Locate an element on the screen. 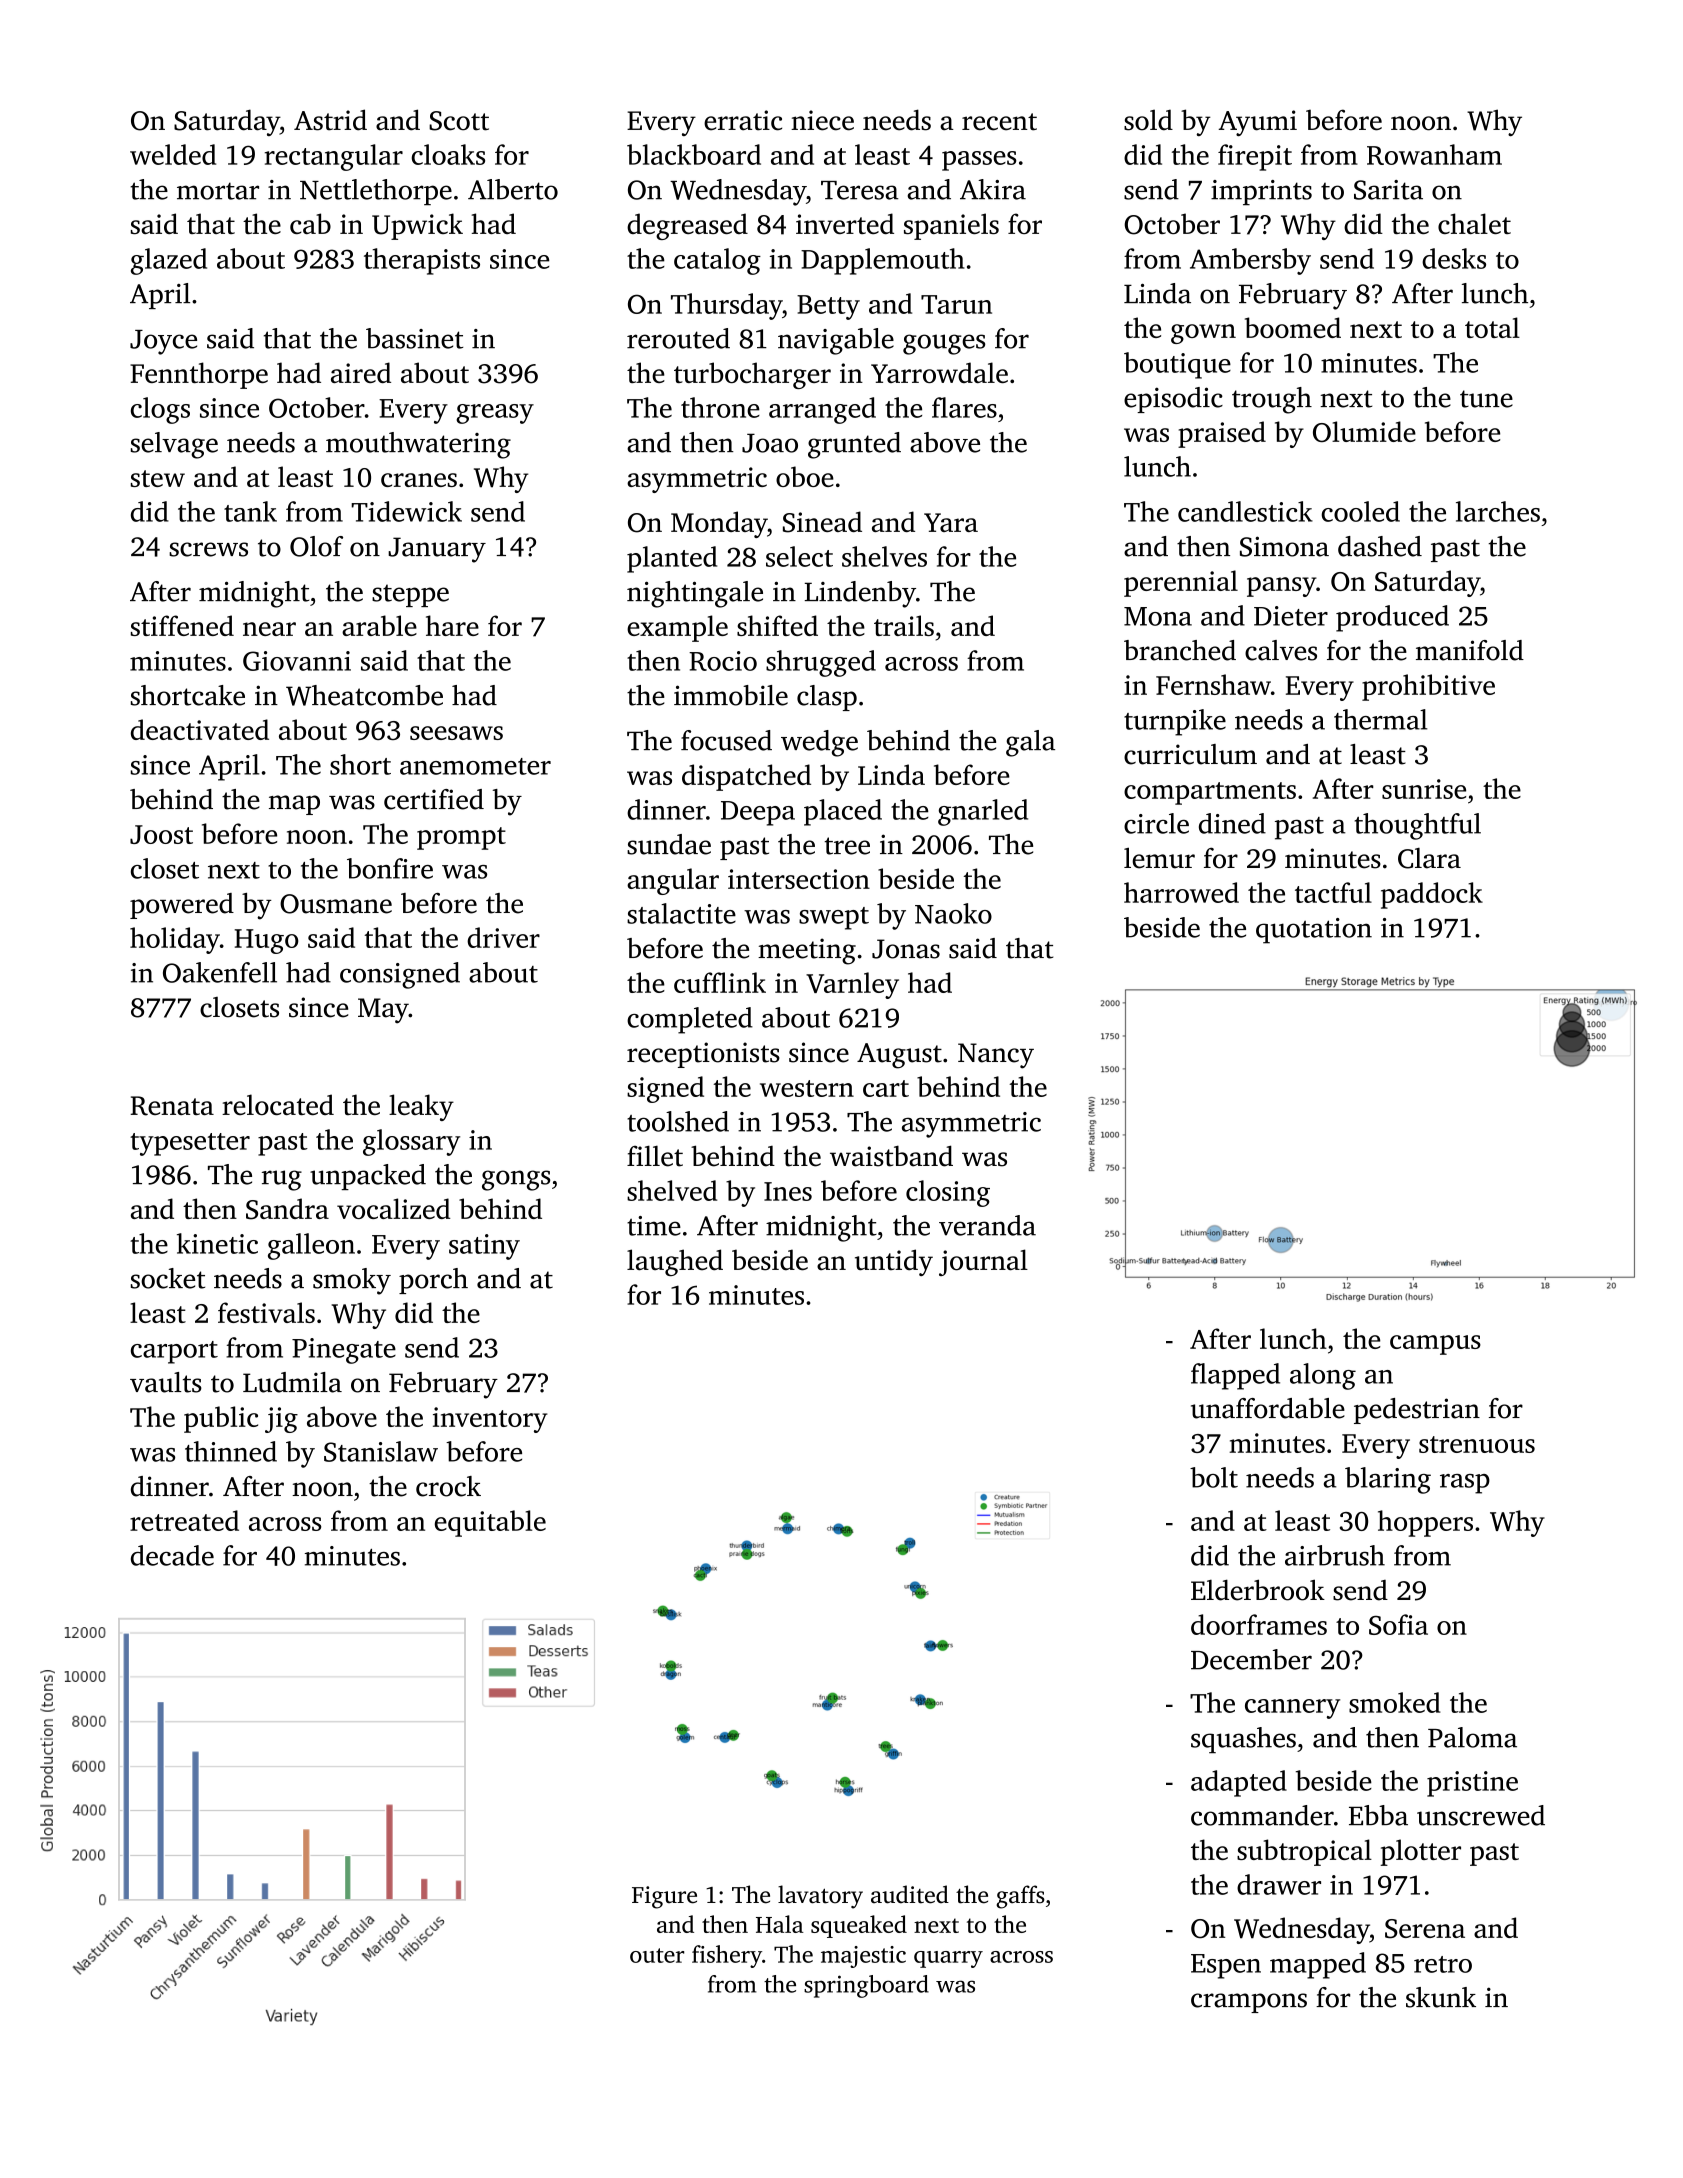 The height and width of the screenshot is (2178, 1683). curriculum is located at coordinates (1190, 754).
